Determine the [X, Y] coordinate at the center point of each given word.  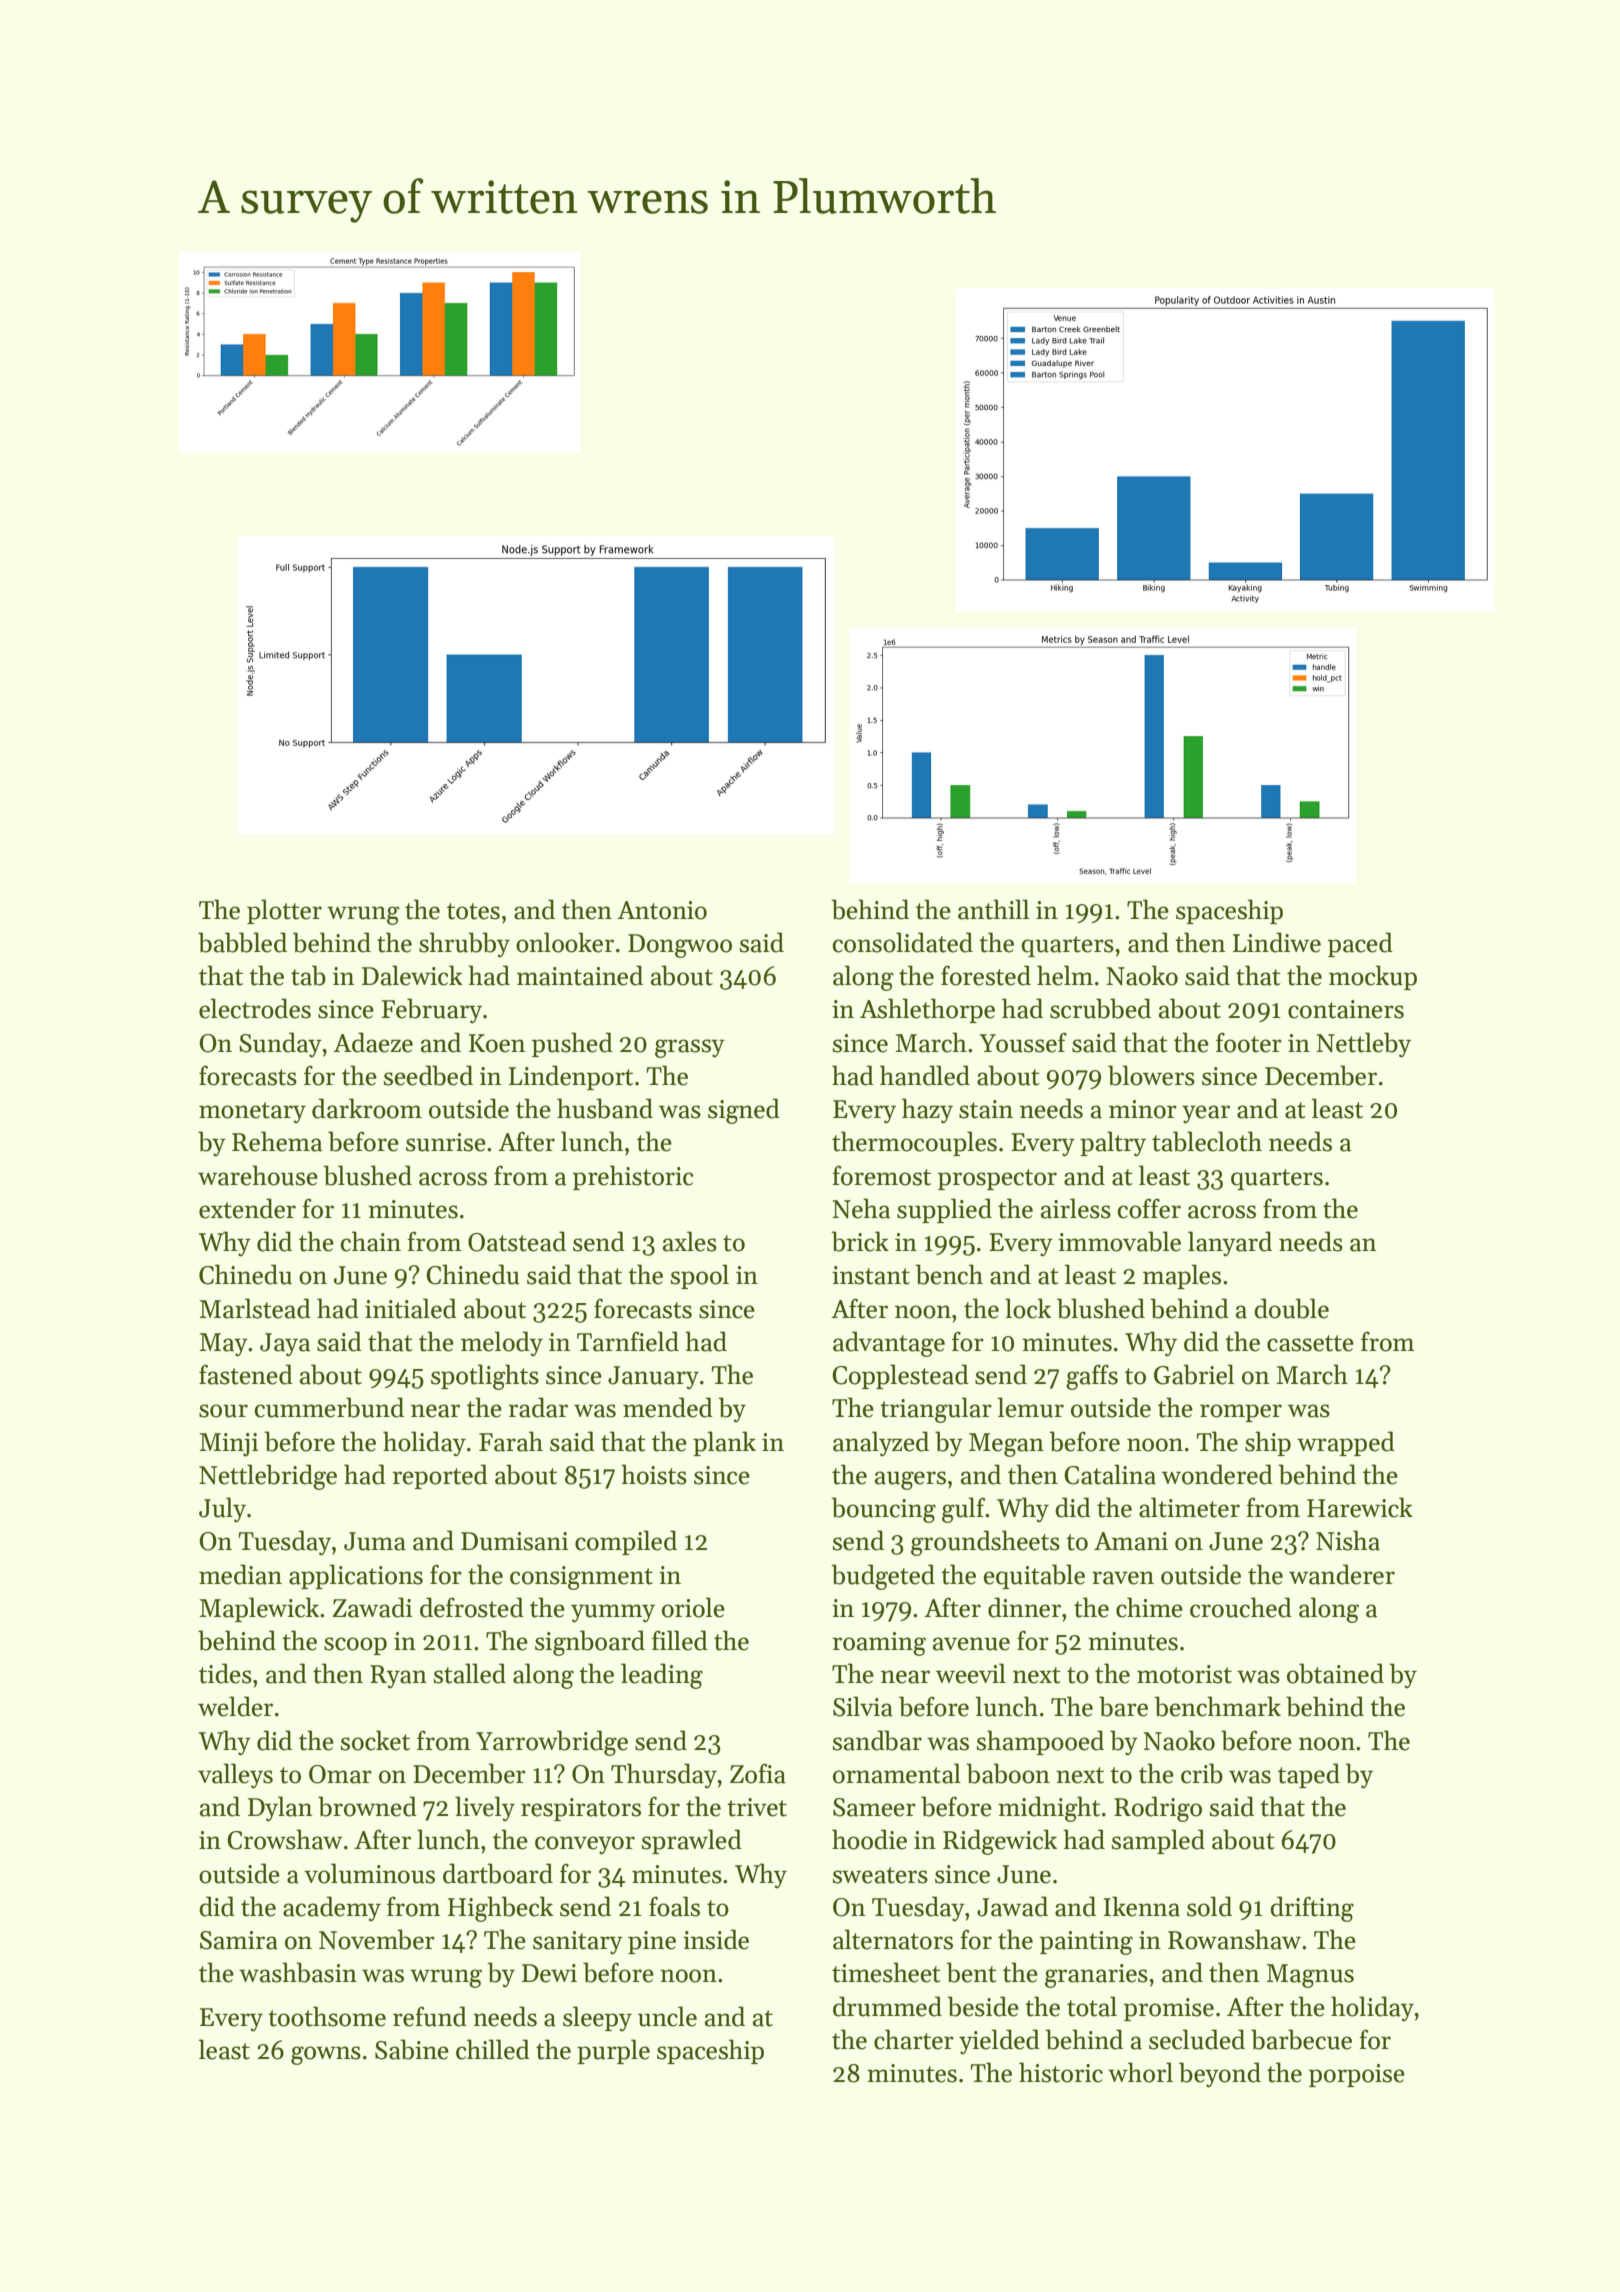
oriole [693, 1607]
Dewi [549, 1973]
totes [473, 911]
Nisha [1348, 1540]
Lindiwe [1277, 942]
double [1291, 1308]
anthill [993, 909]
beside [983, 2006]
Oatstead [517, 1241]
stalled [469, 1673]
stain [986, 1109]
